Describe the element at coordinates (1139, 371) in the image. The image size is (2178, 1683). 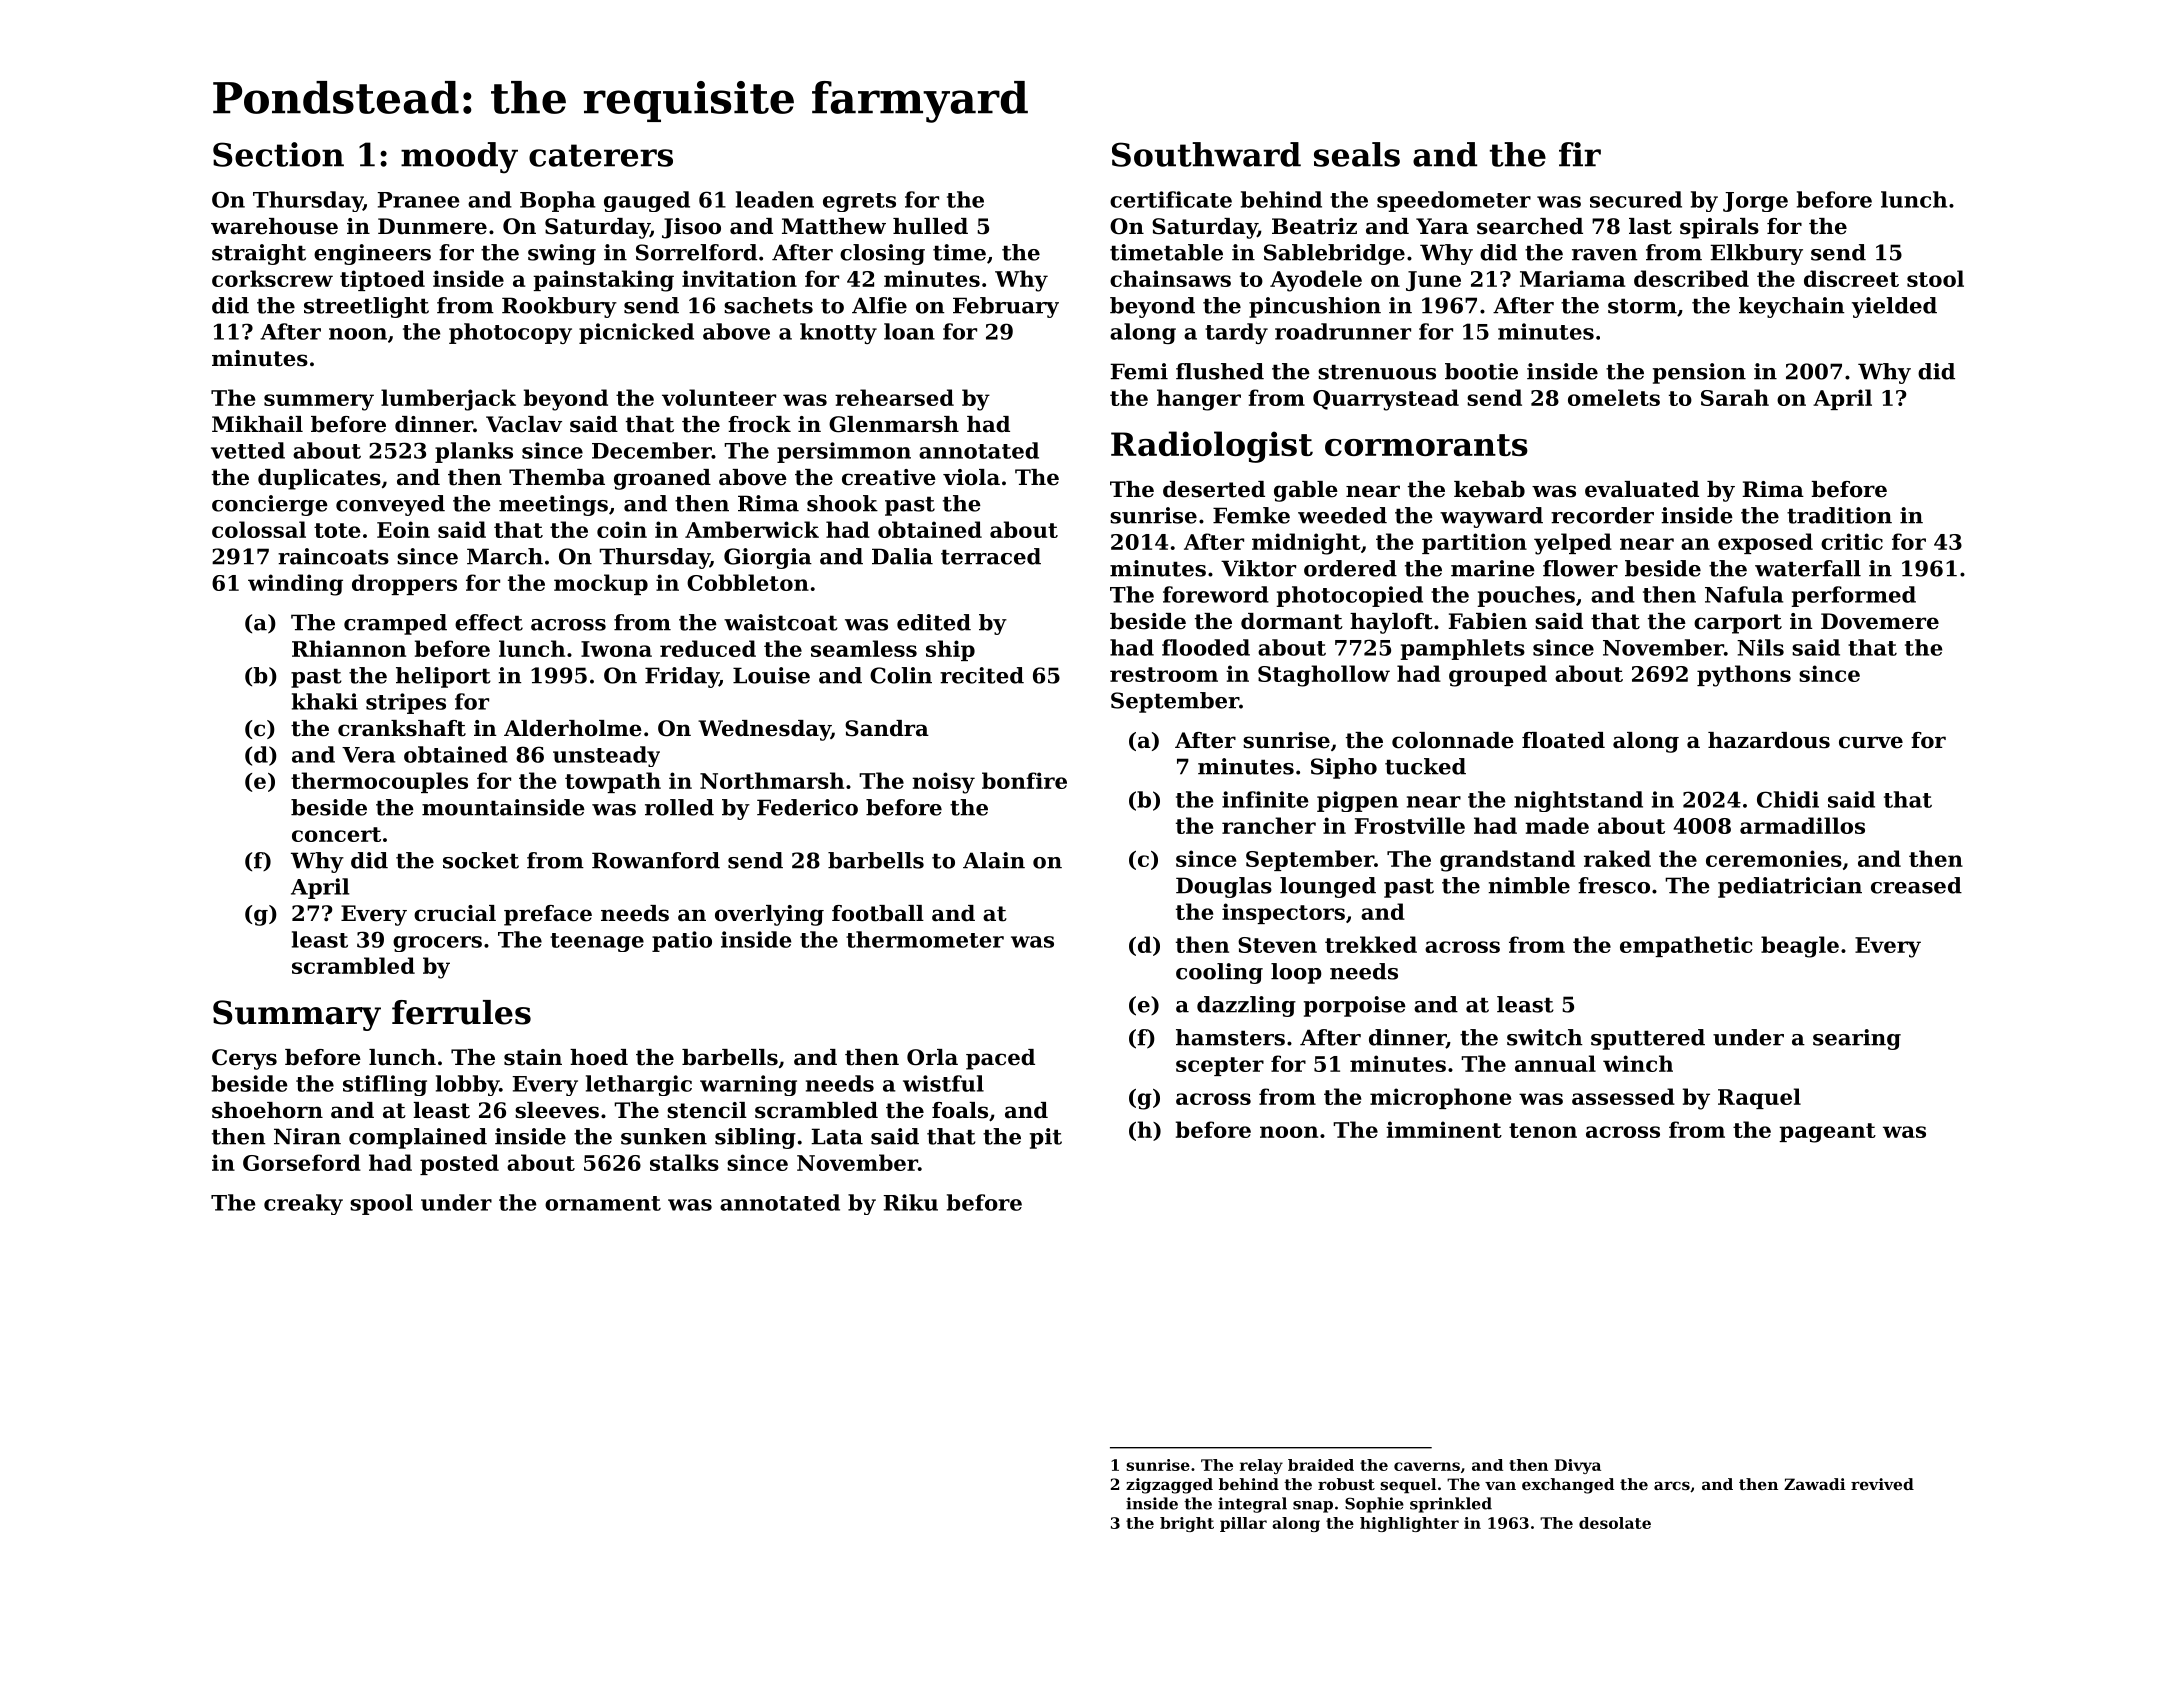
I see `Femi` at that location.
